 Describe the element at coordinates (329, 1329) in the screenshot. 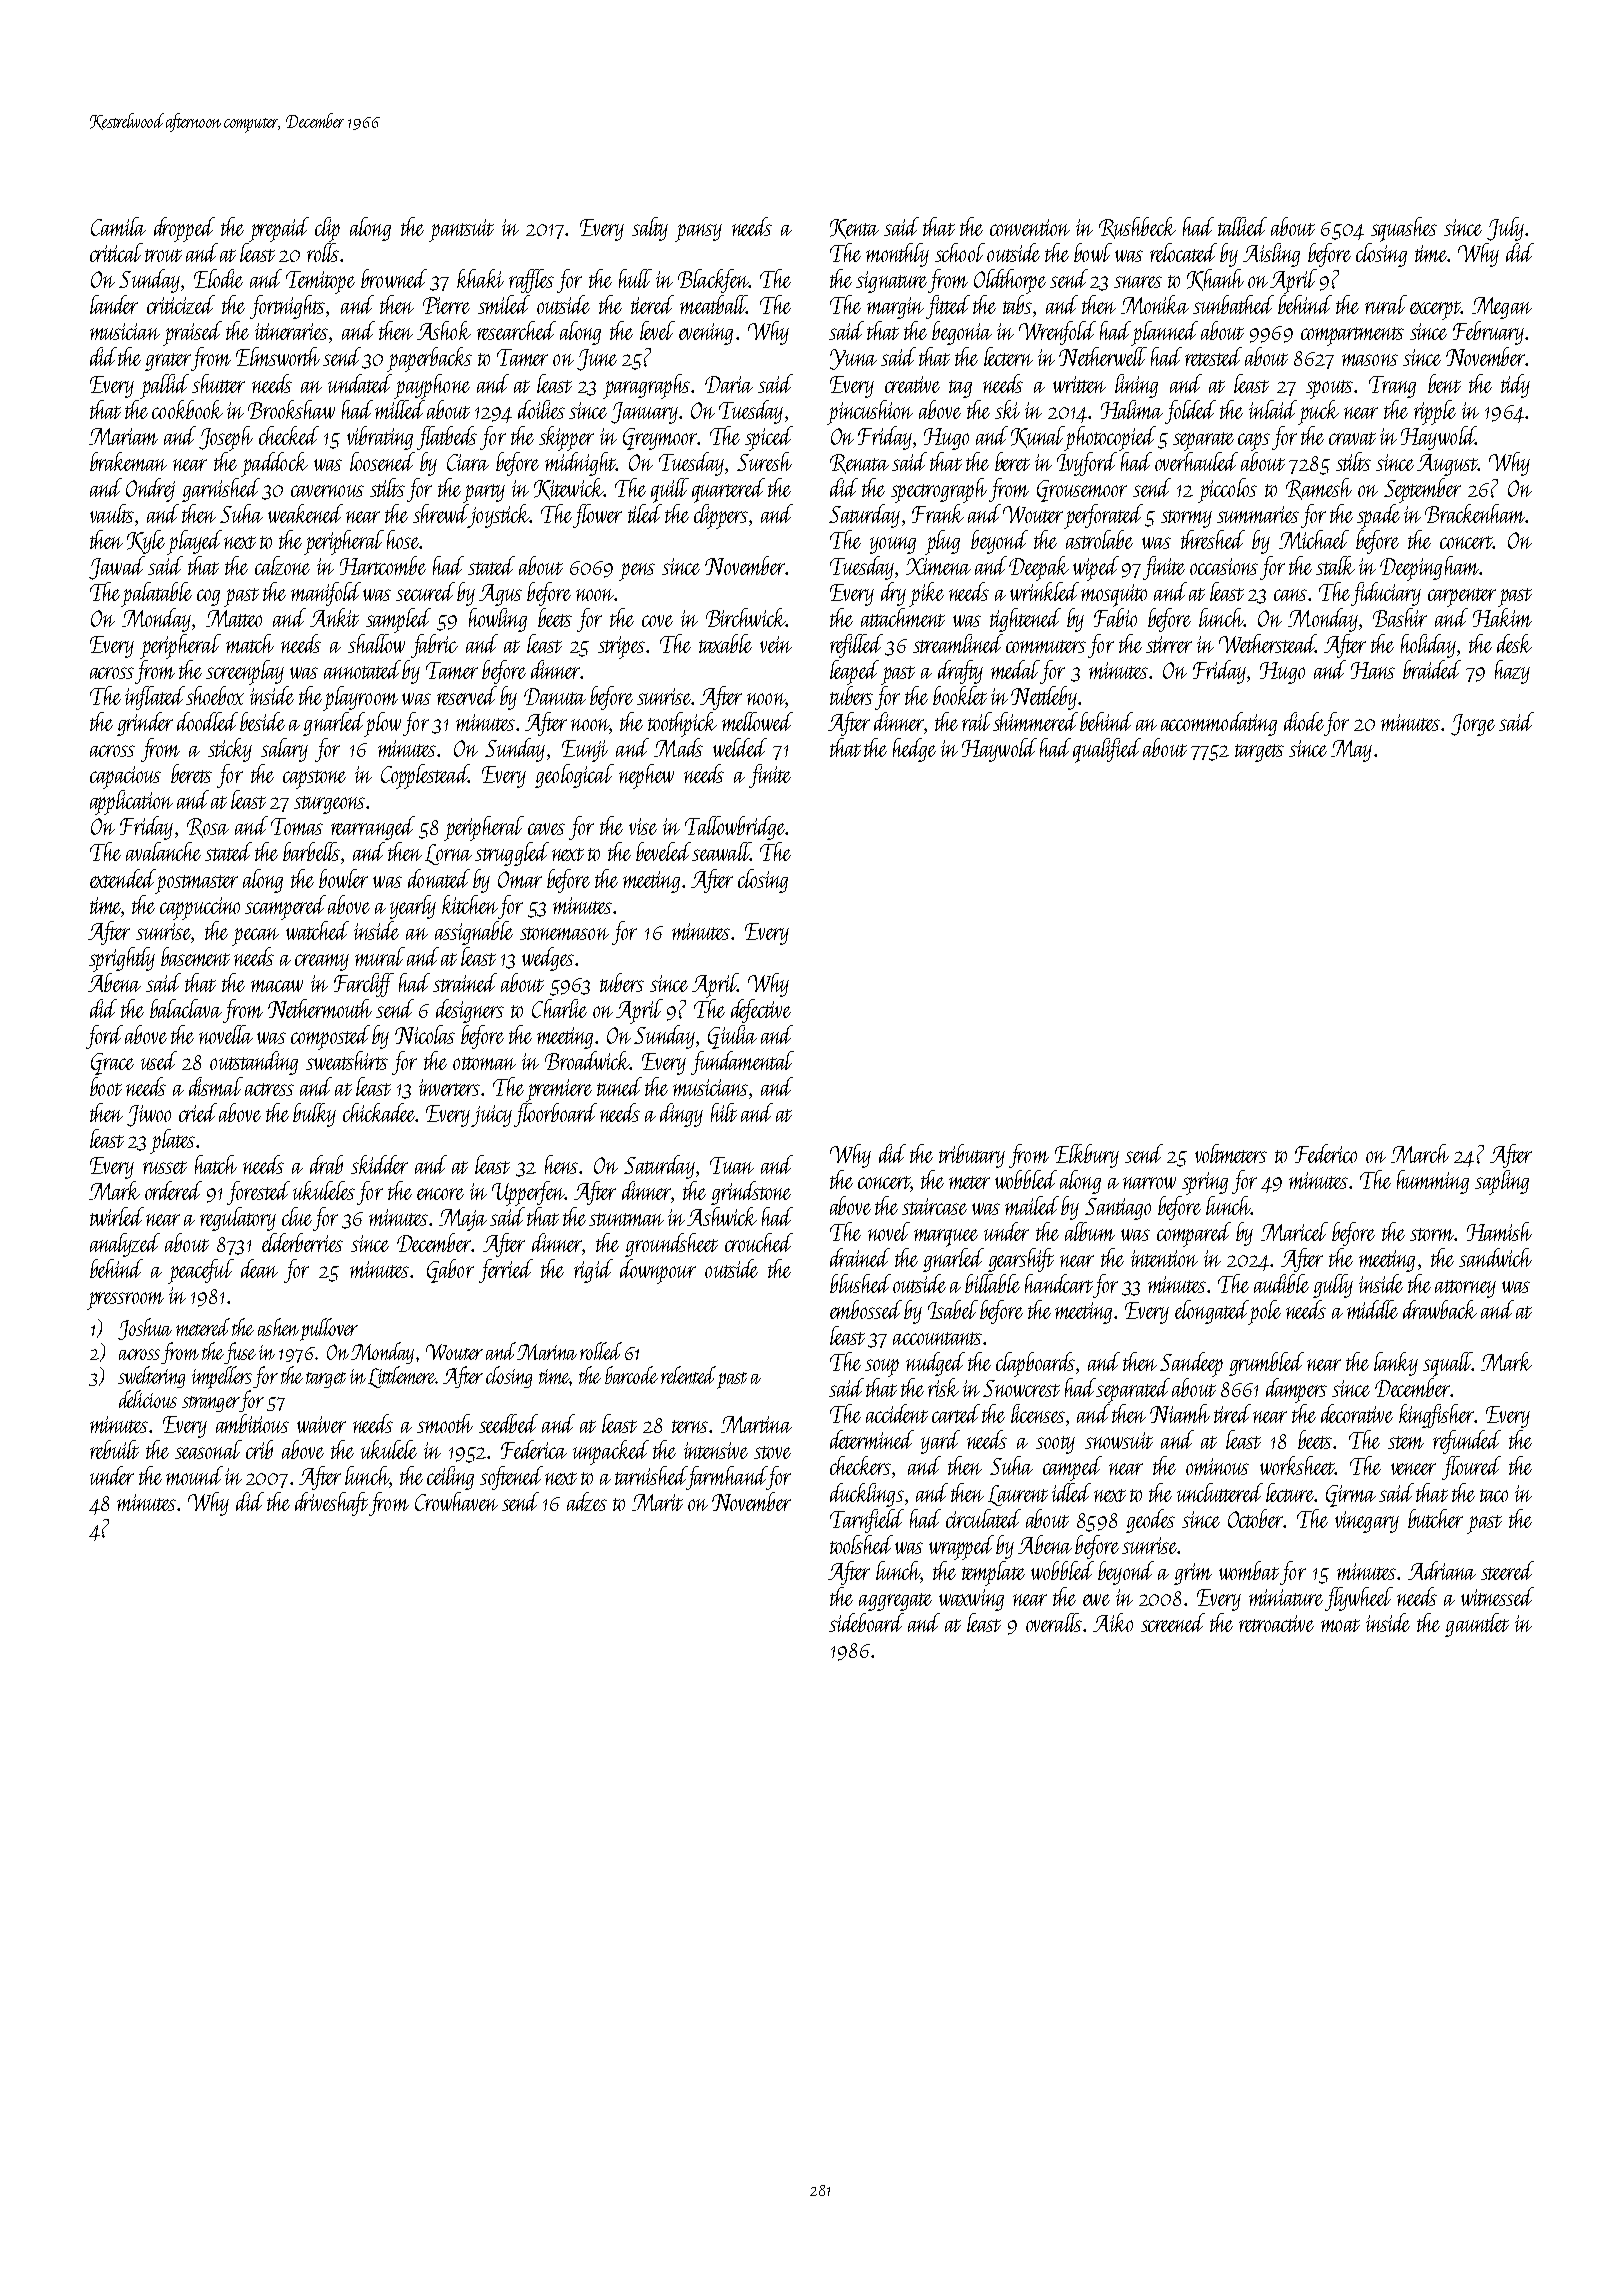

I see `pullover` at that location.
